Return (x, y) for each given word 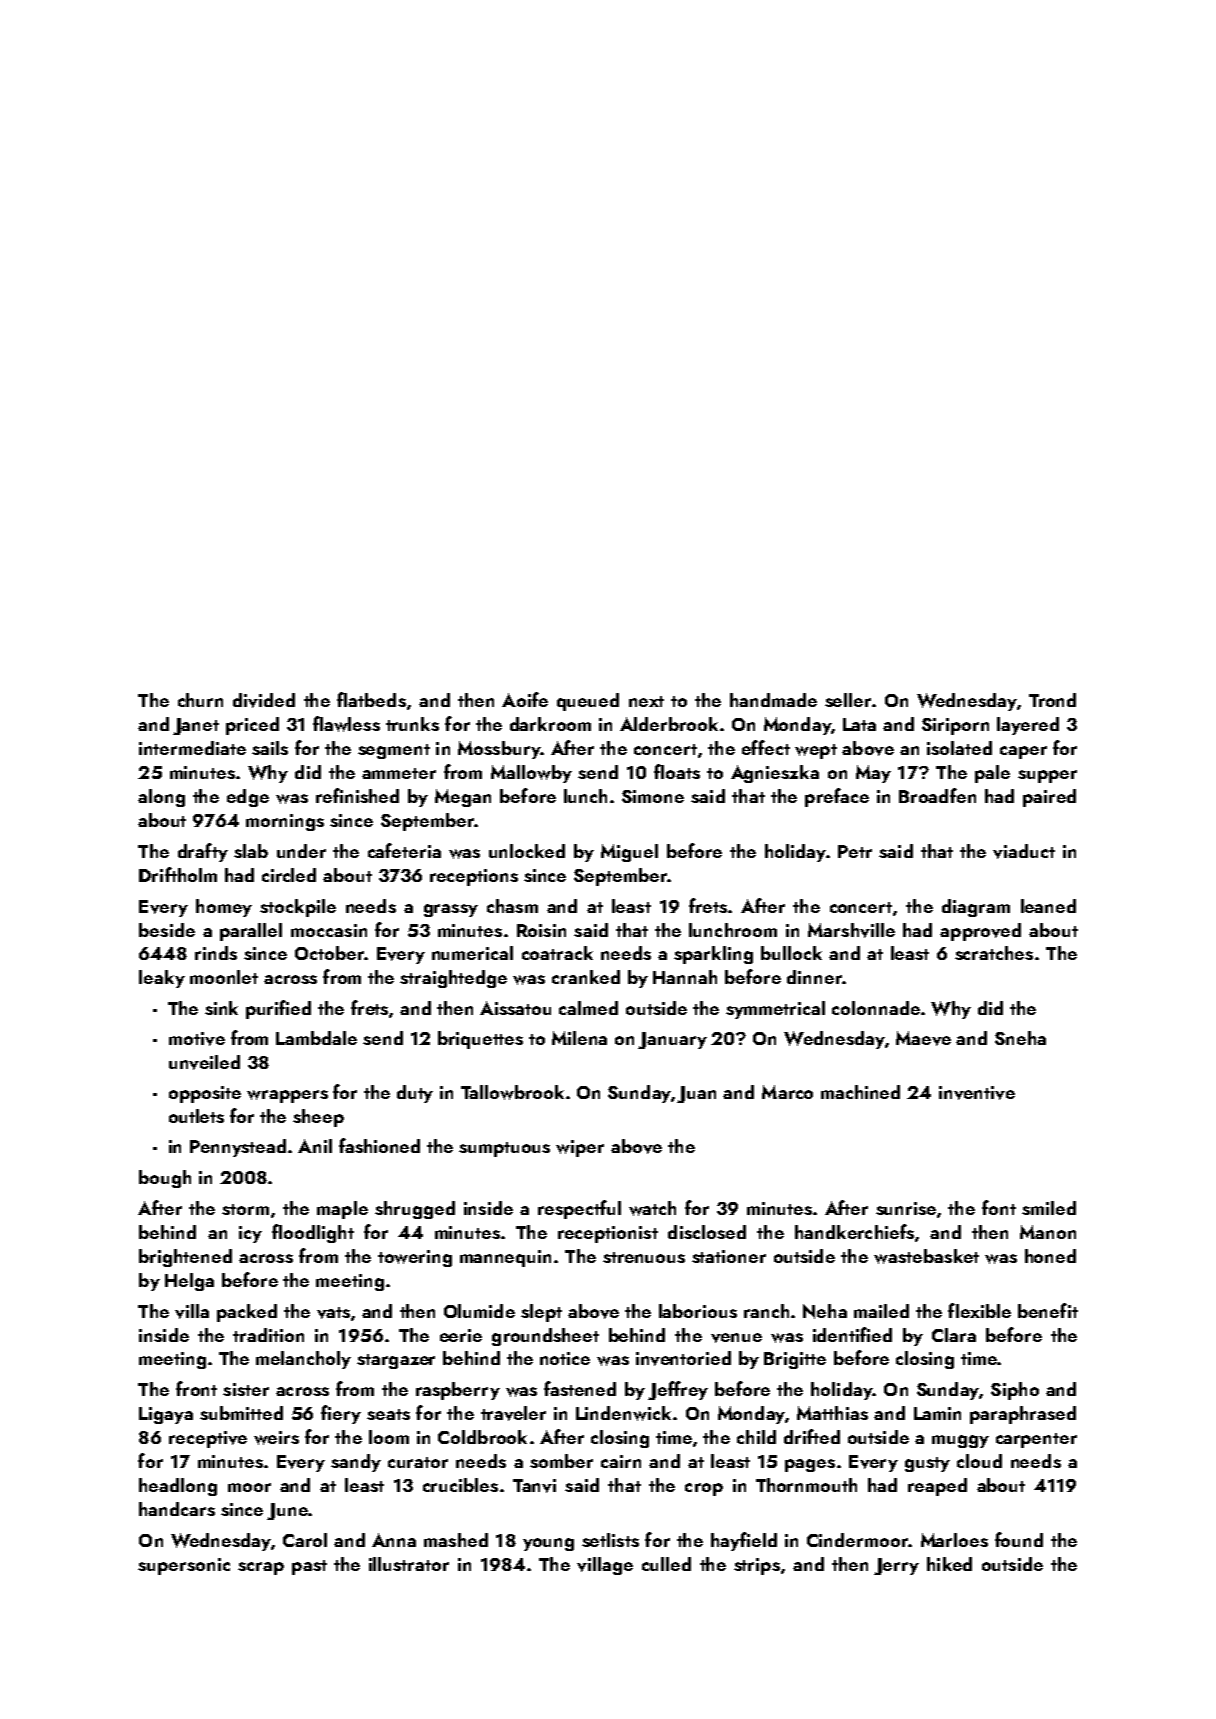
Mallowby (531, 774)
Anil (315, 1146)
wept (816, 751)
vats (333, 1313)
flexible (979, 1310)
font (999, 1207)
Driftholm (178, 874)
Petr (855, 851)
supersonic (184, 1566)
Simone (653, 796)
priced (252, 726)
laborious (698, 1311)
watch (652, 1208)
